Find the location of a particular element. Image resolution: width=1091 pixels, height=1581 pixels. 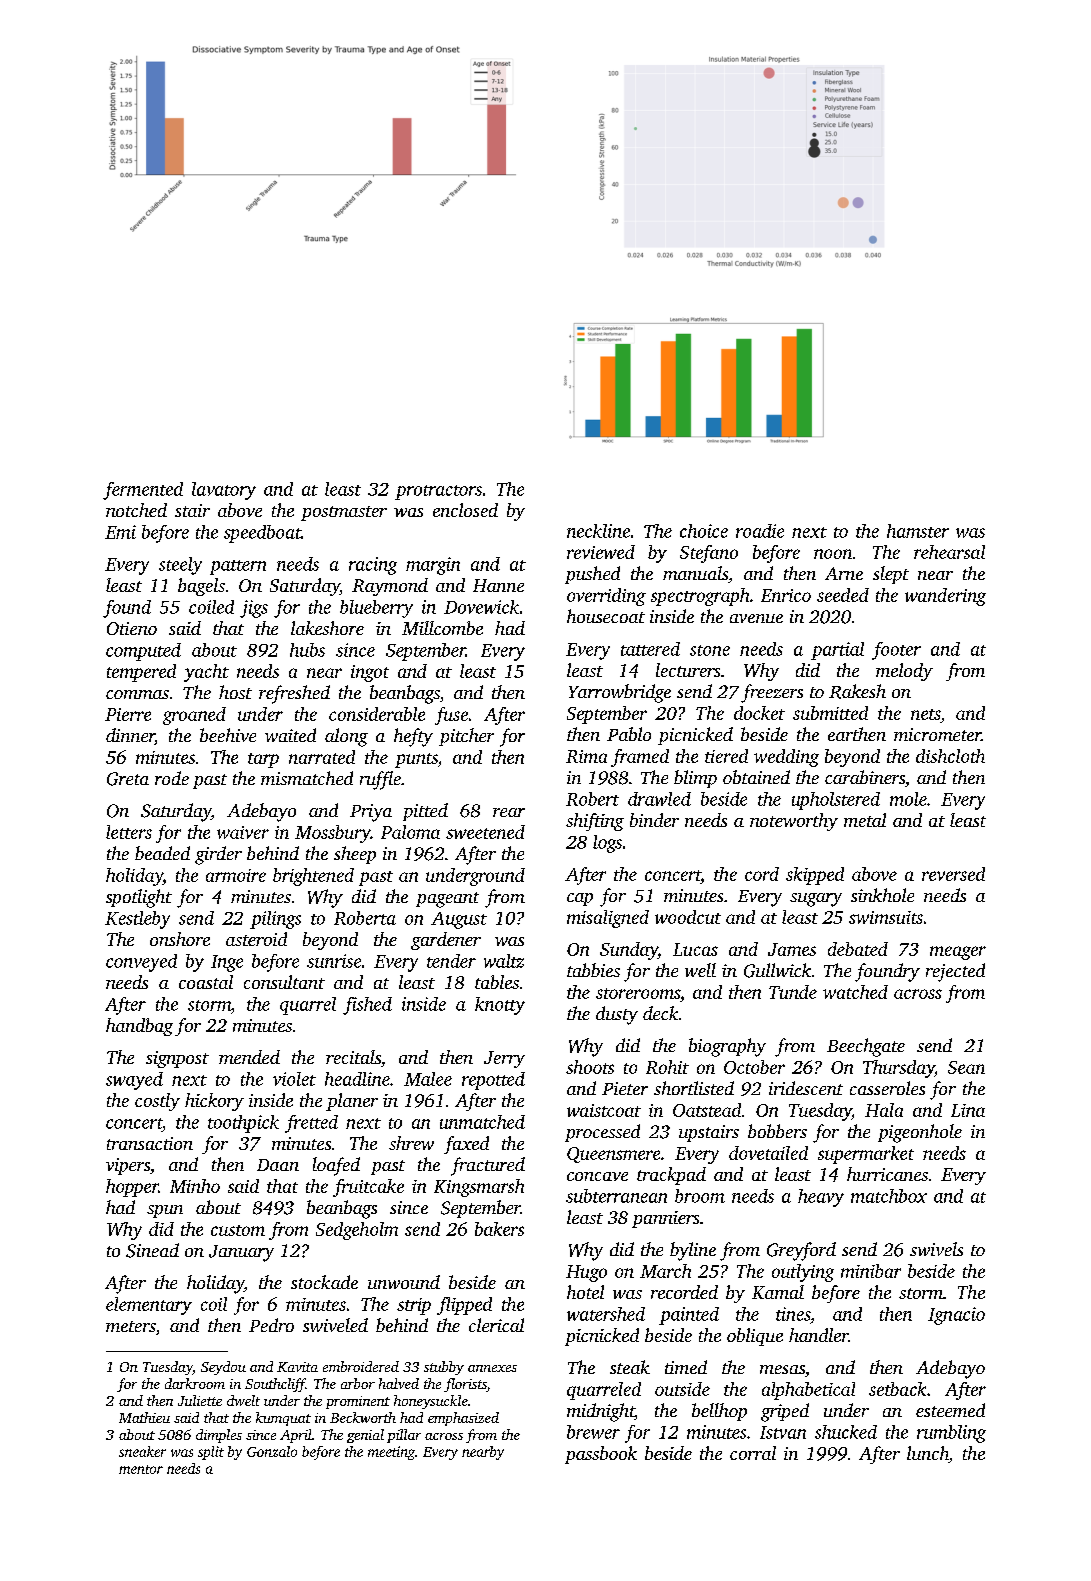

shifting is located at coordinates (595, 822).
